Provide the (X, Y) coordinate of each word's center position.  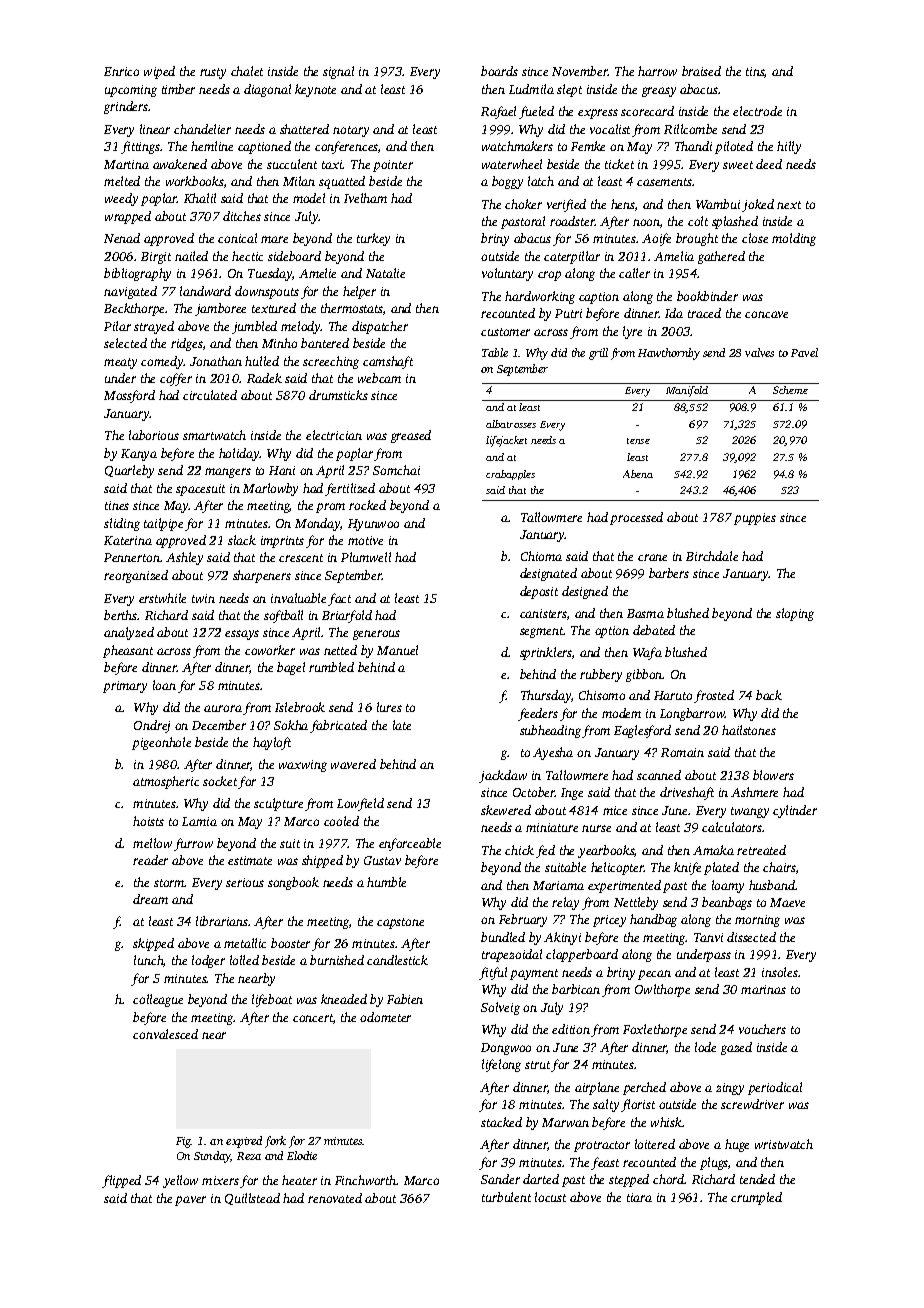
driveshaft (687, 793)
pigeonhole (161, 743)
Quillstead (252, 1199)
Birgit (156, 258)
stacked (501, 1122)
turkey (373, 239)
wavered (353, 764)
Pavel (804, 352)
